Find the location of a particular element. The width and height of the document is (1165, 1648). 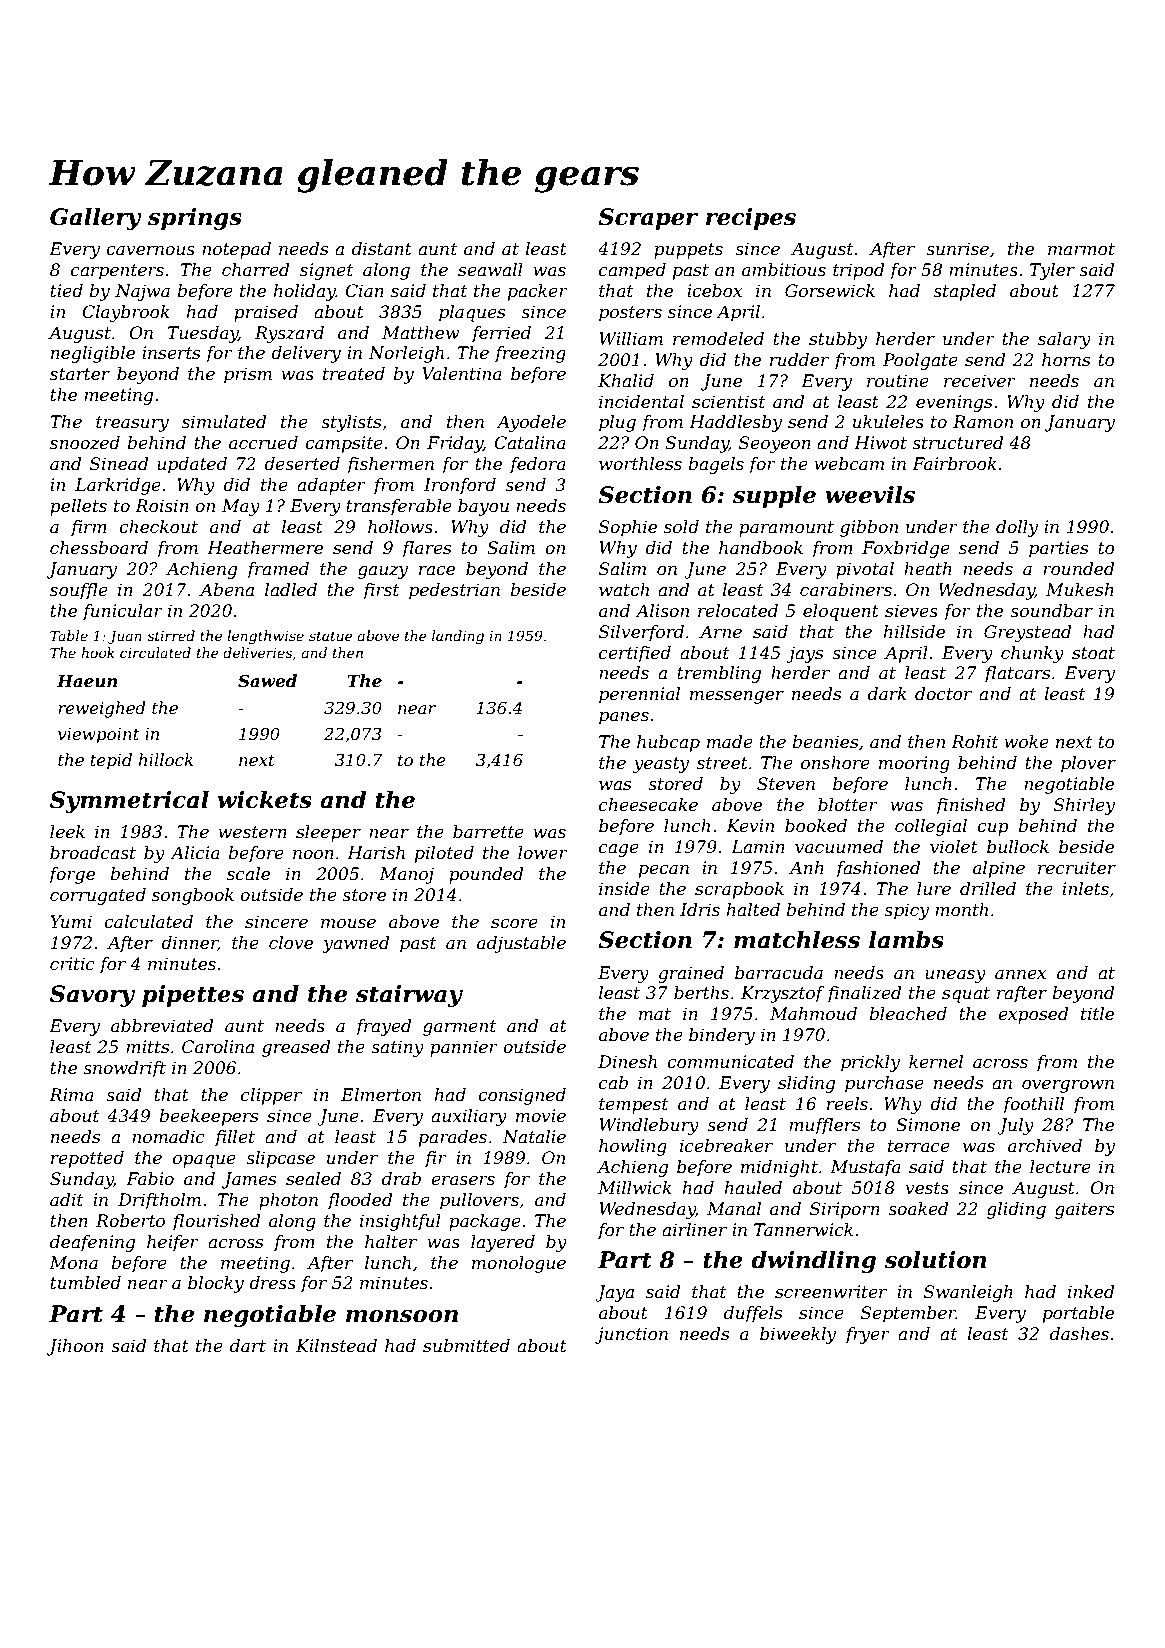

bleached is located at coordinates (908, 1014).
